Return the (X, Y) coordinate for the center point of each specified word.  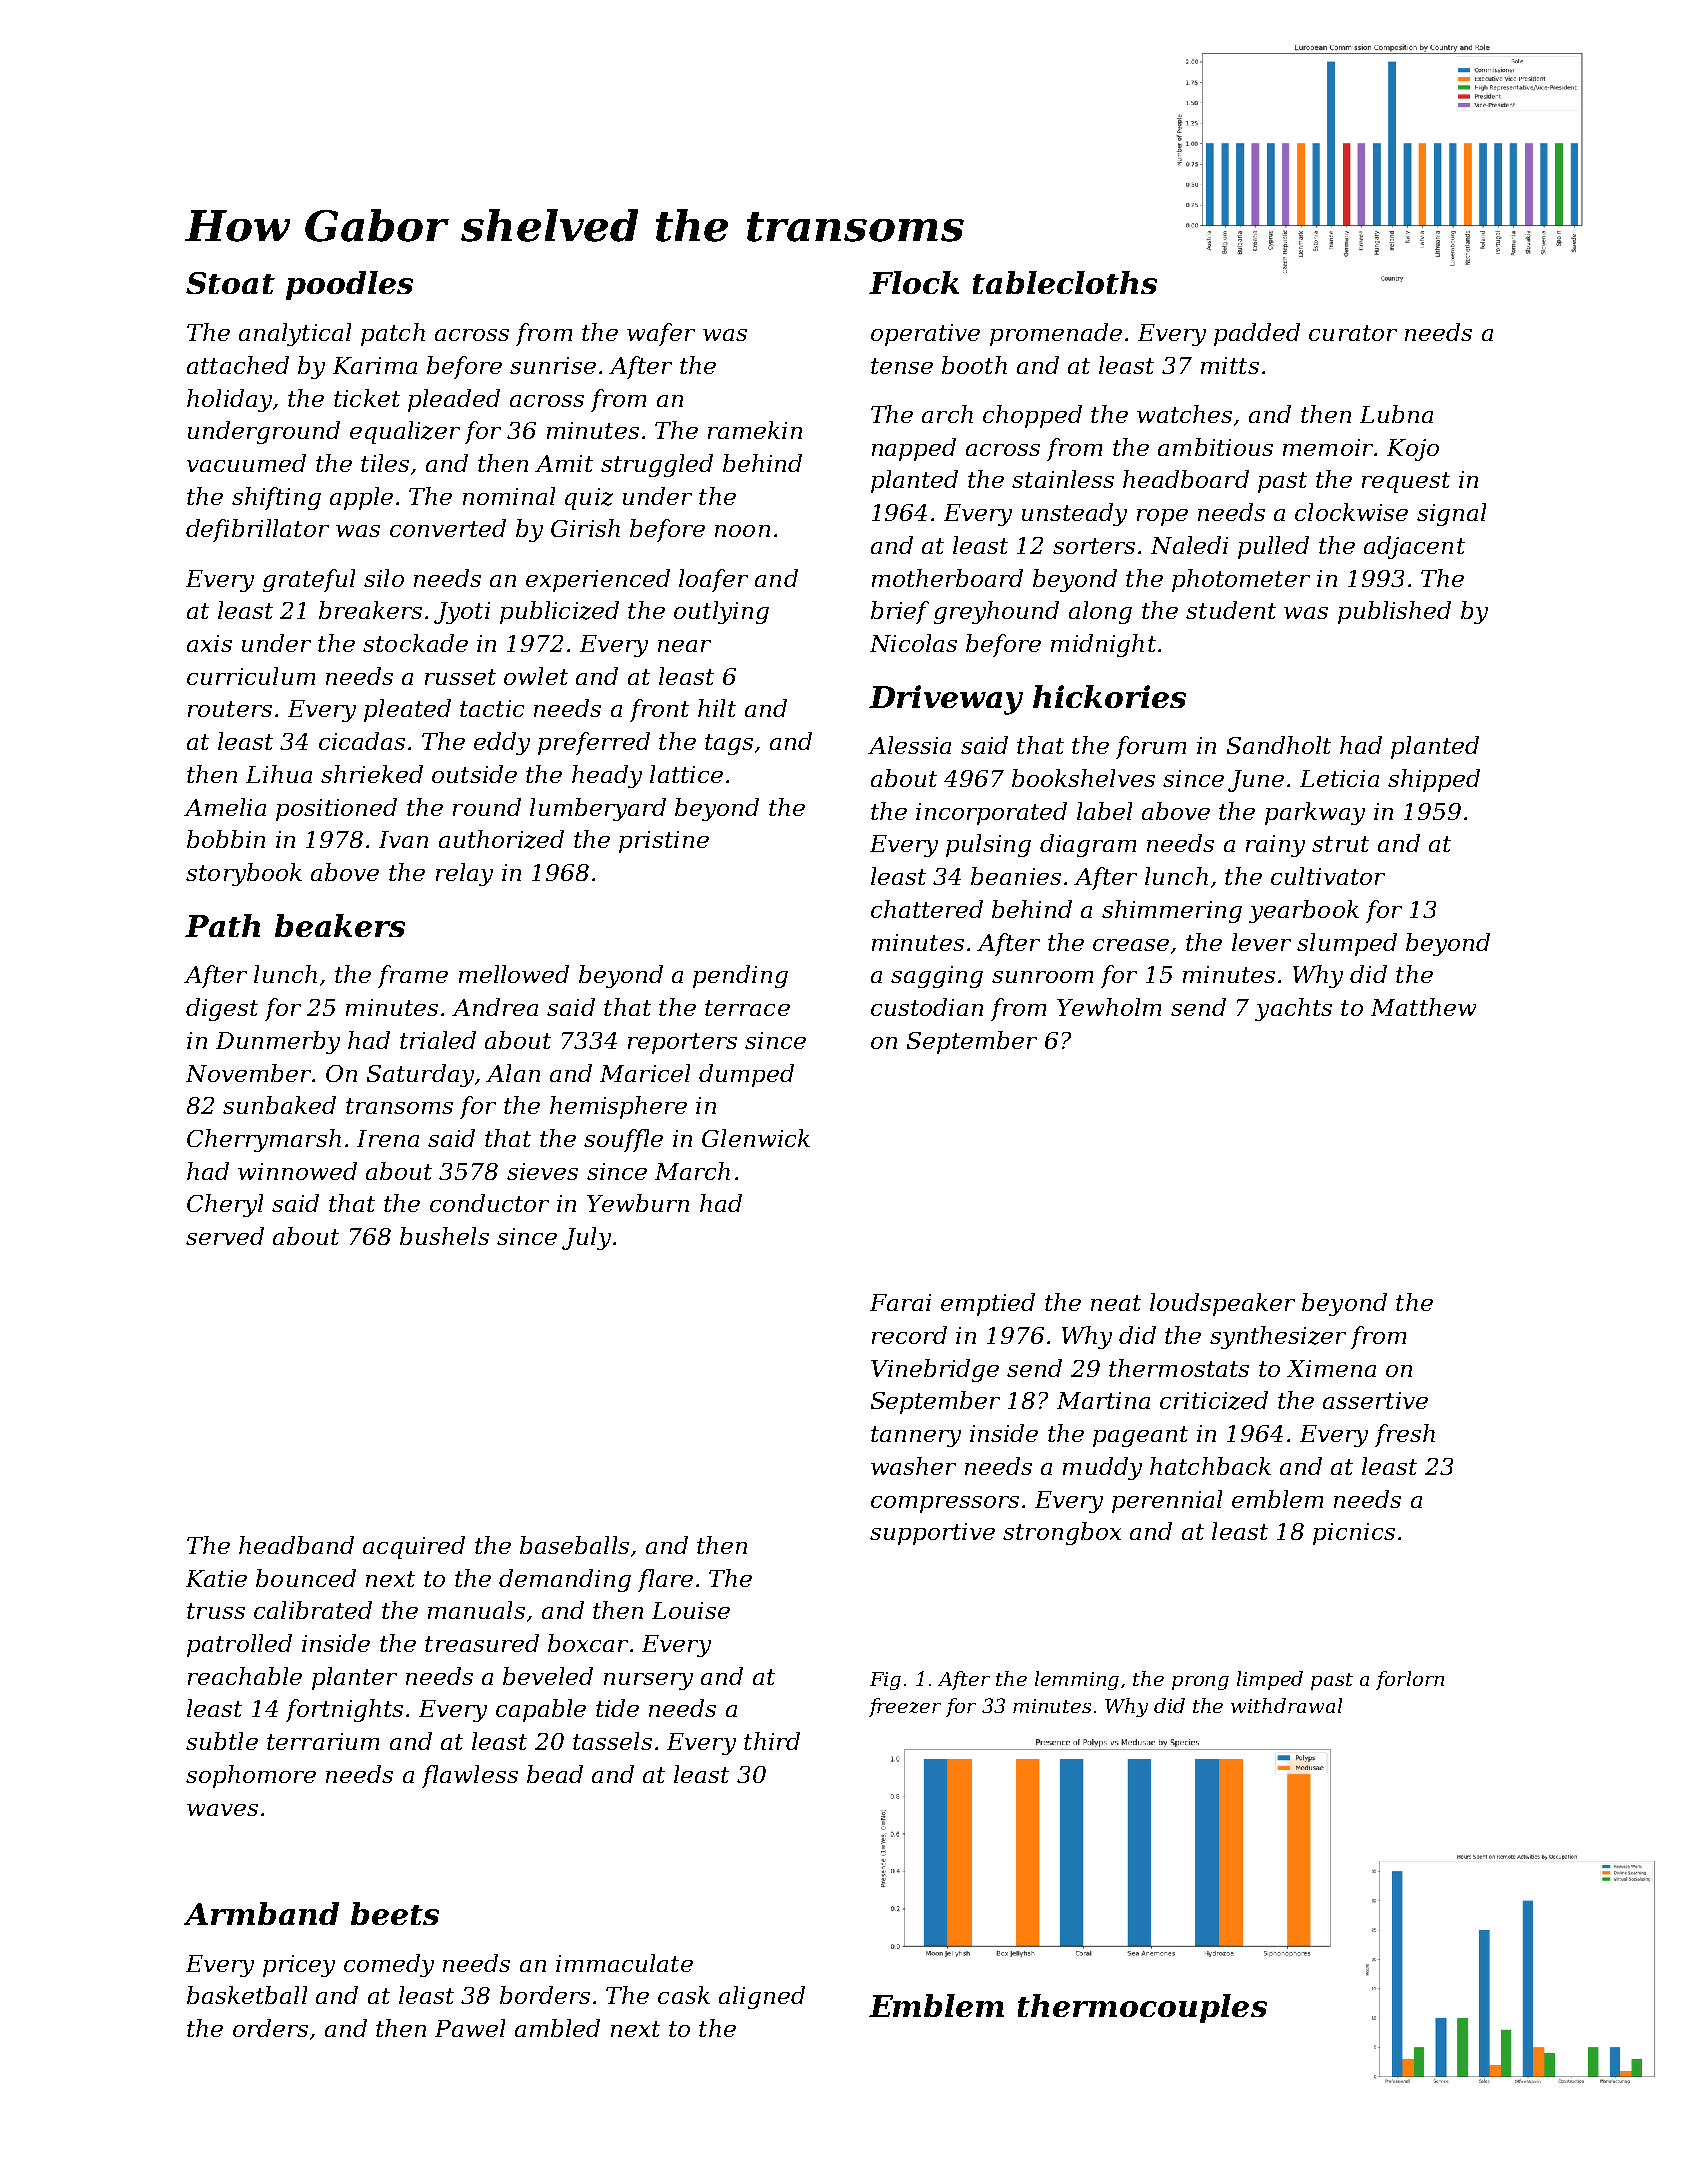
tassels (612, 1741)
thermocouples (1142, 2008)
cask (684, 1995)
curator (1353, 333)
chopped (1032, 416)
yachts (1293, 1009)
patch (393, 334)
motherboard (947, 578)
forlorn (1410, 1680)
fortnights (344, 1710)
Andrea (495, 1007)
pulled (1273, 547)
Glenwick (756, 1138)
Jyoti (462, 613)
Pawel (470, 2028)
